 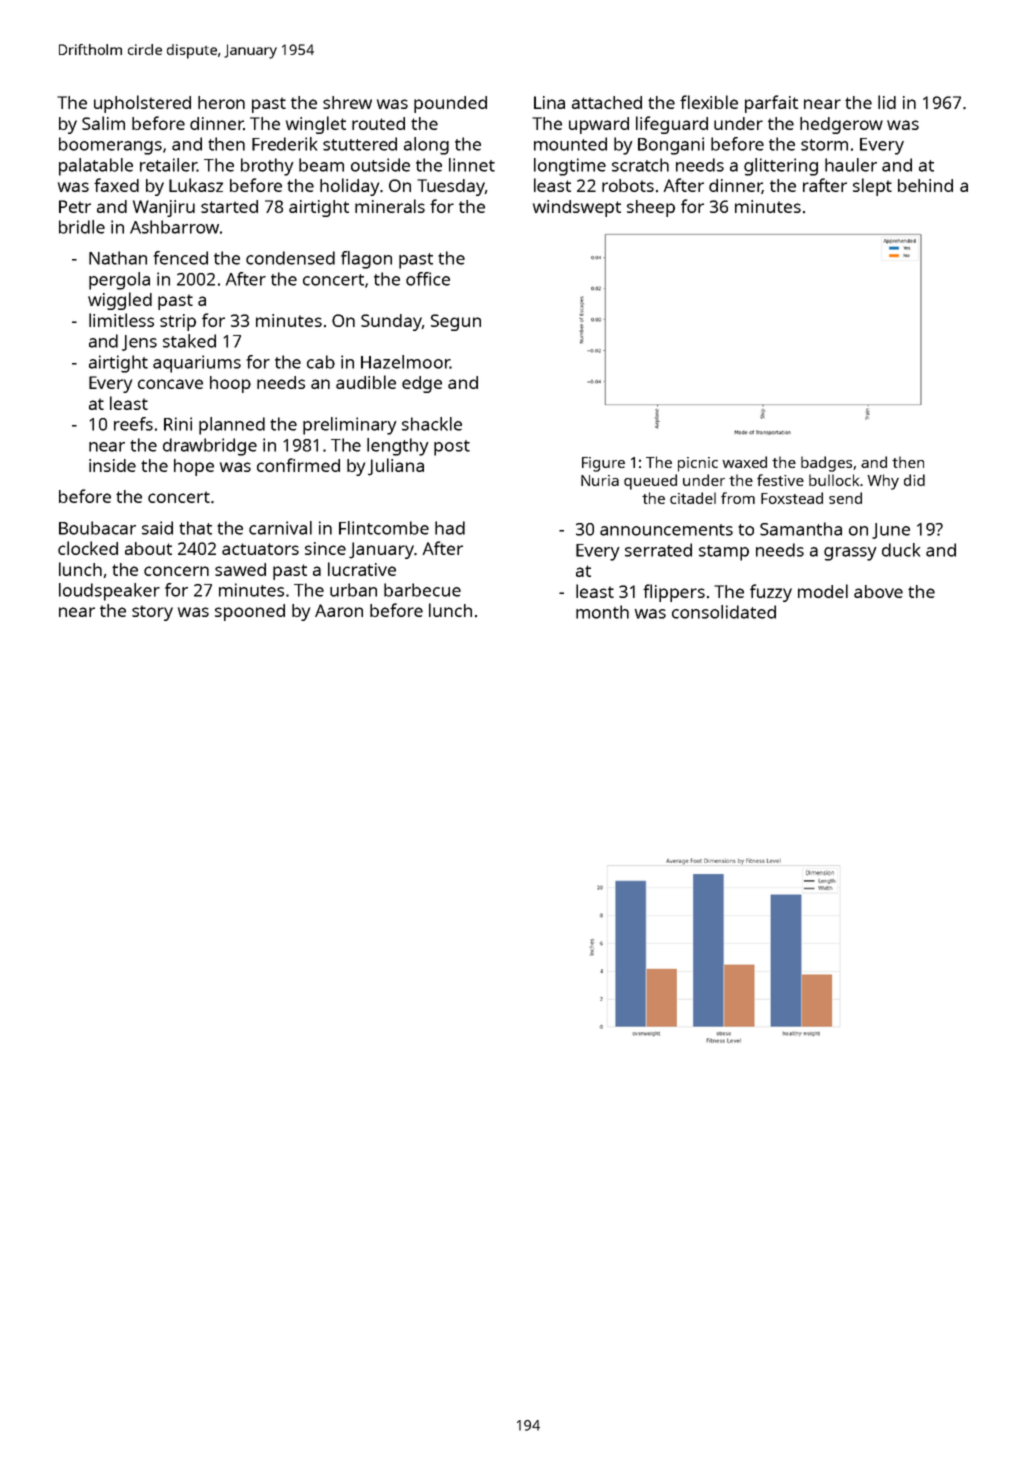 I want to click on story, so click(x=152, y=613).
